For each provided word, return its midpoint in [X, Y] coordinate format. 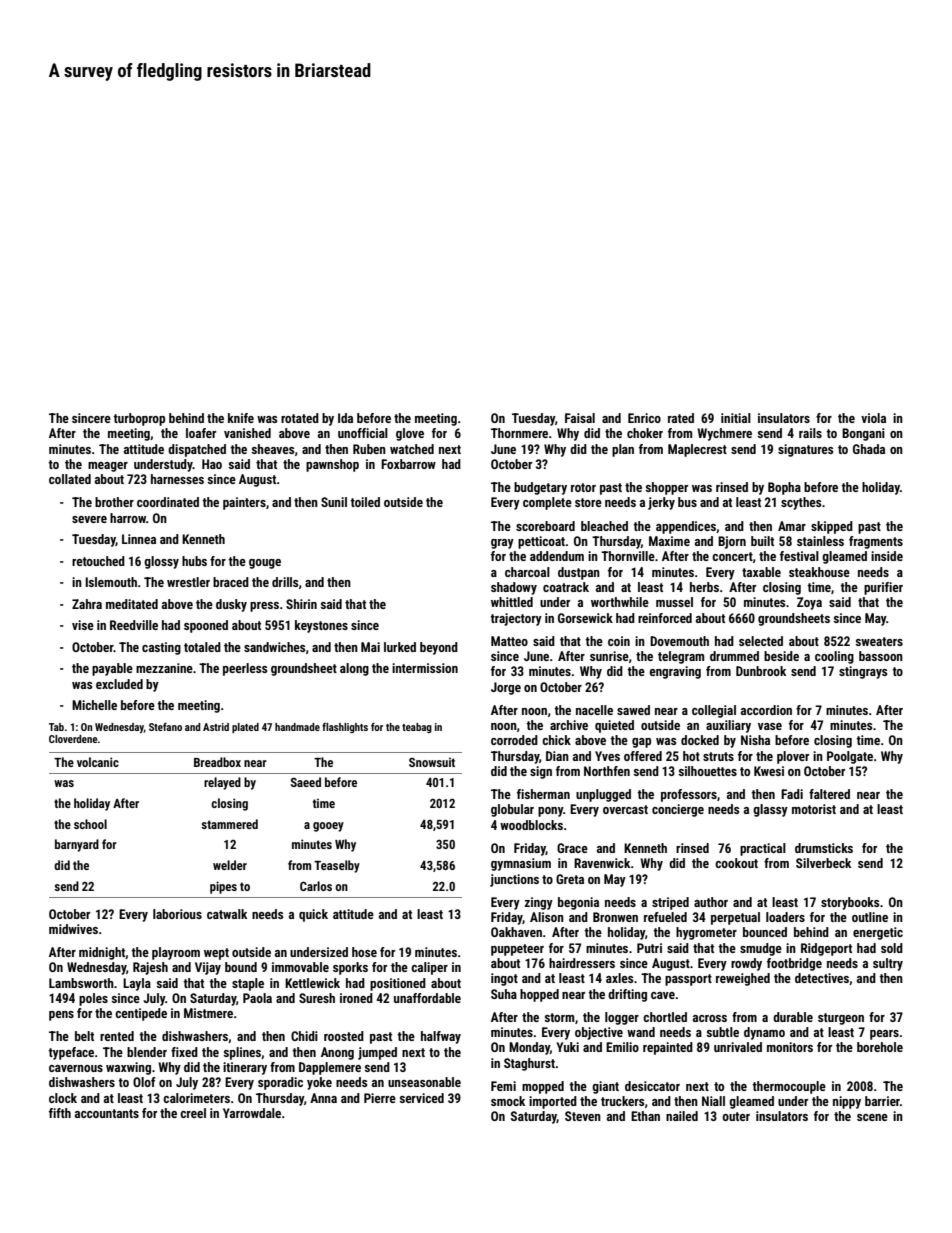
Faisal [580, 418]
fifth [60, 1113]
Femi [503, 1086]
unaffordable [427, 998]
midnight [102, 953]
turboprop [139, 419]
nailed [682, 1116]
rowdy [746, 964]
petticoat [541, 542]
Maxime [669, 541]
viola [873, 418]
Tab [56, 727]
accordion [766, 710]
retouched [98, 561]
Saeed [306, 782]
